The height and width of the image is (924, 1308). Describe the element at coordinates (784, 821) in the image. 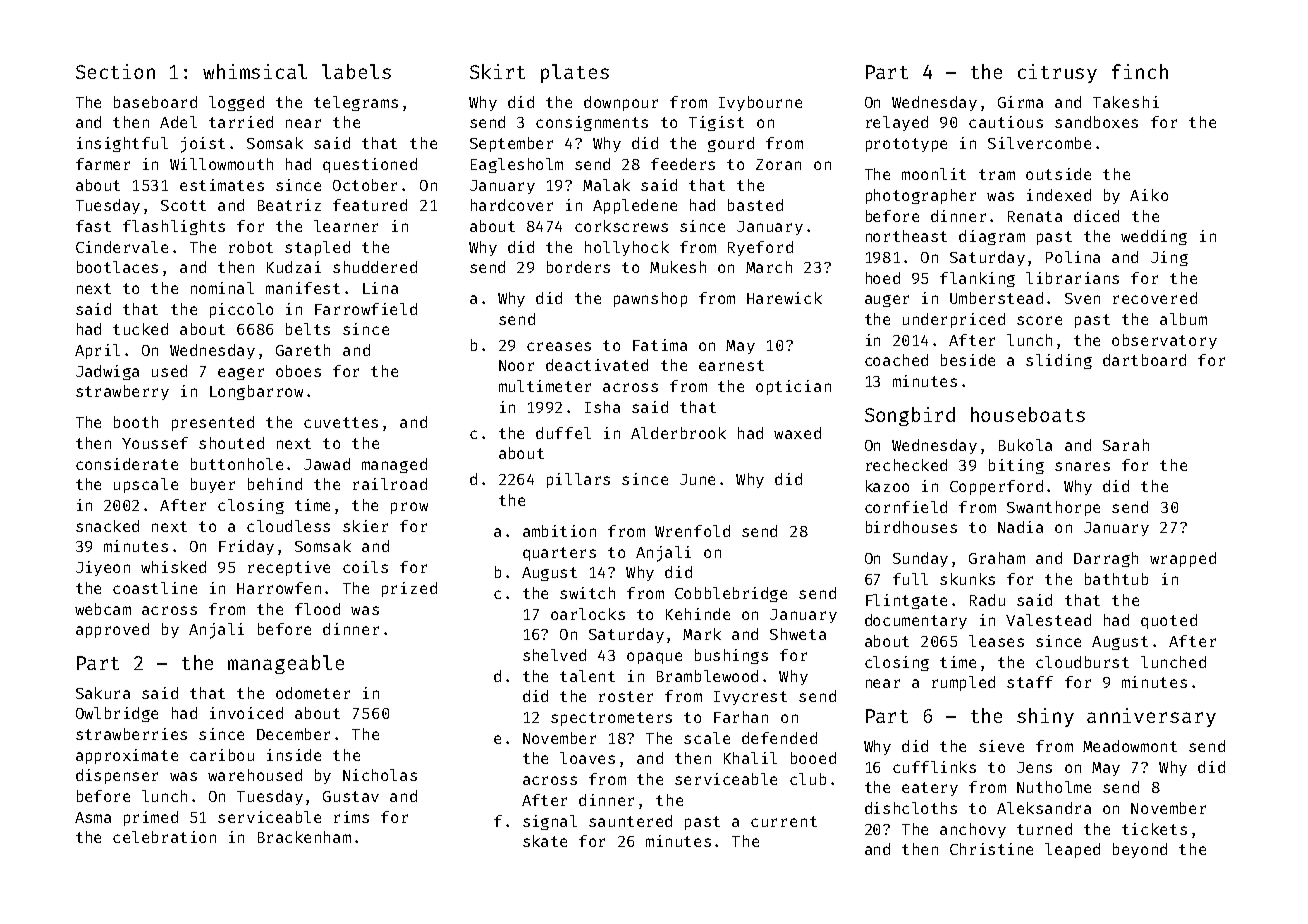

I see `current` at that location.
